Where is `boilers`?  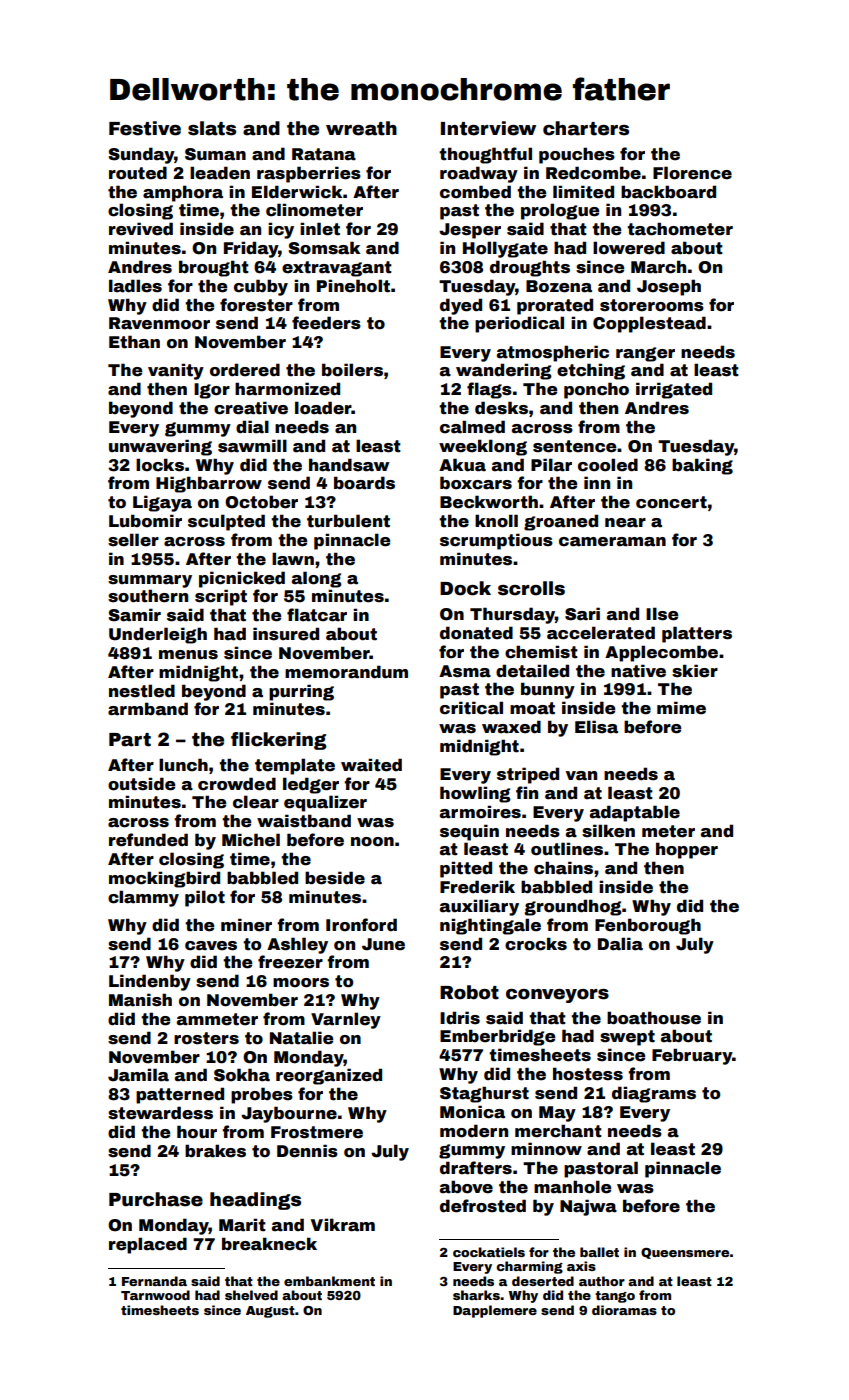 boilers is located at coordinates (352, 370).
